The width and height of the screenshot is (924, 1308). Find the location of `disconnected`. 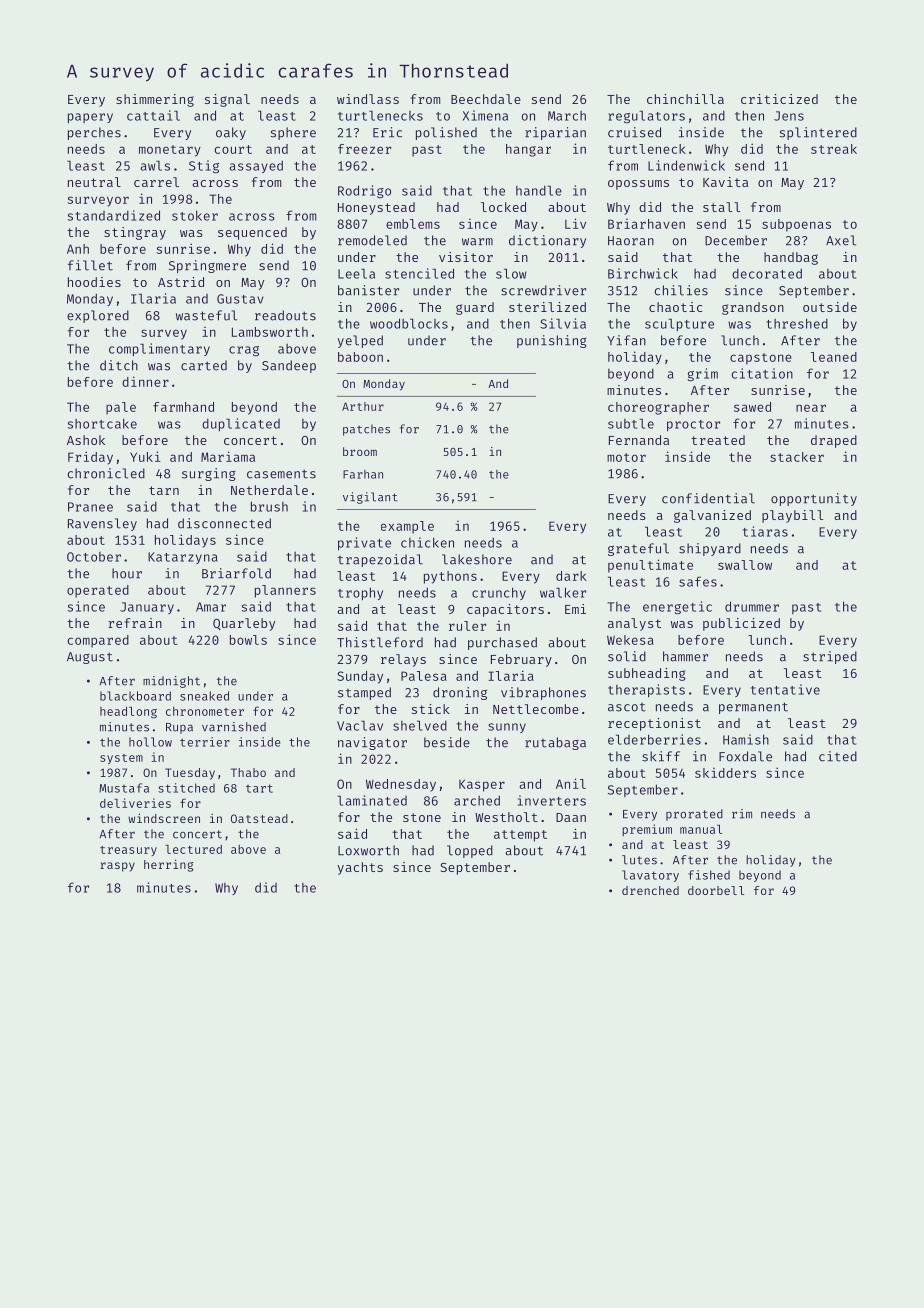

disconnected is located at coordinates (224, 523).
